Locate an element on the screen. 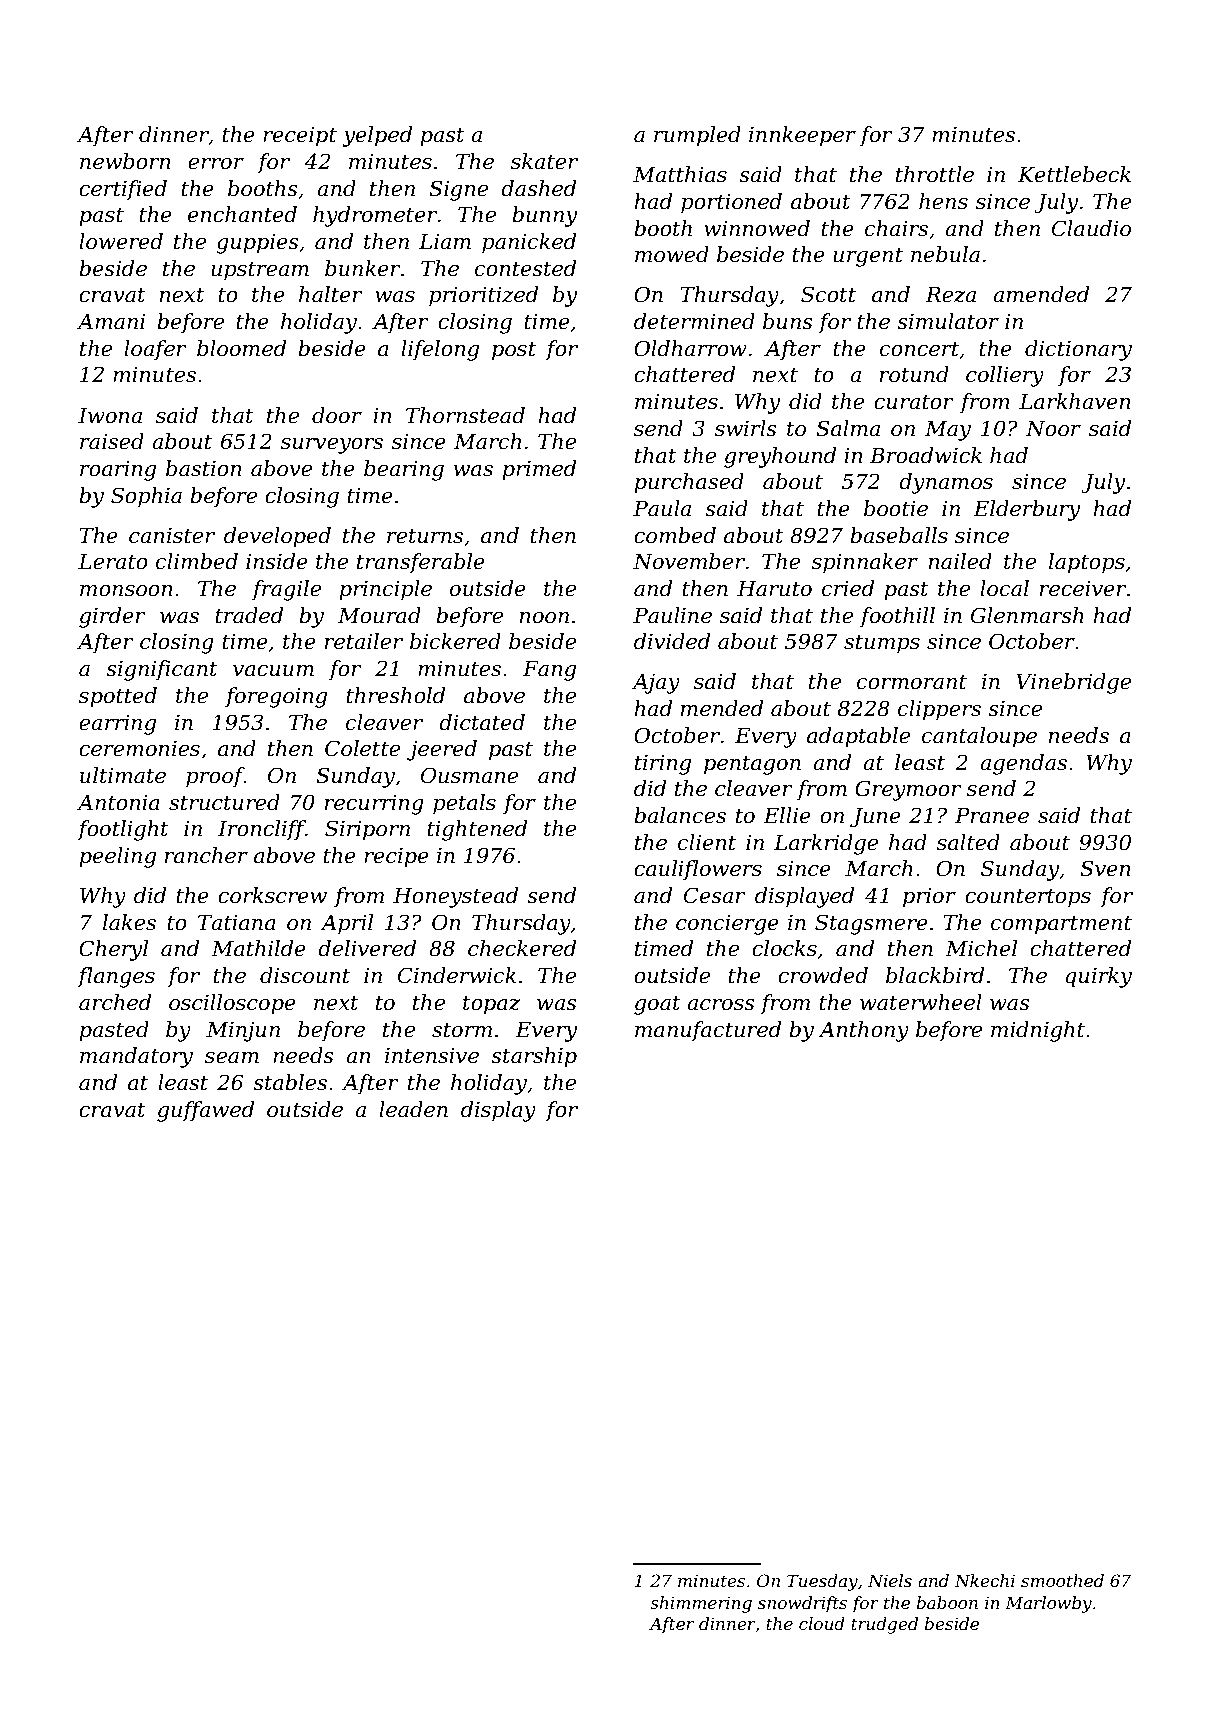  Tuesday is located at coordinates (822, 1582).
